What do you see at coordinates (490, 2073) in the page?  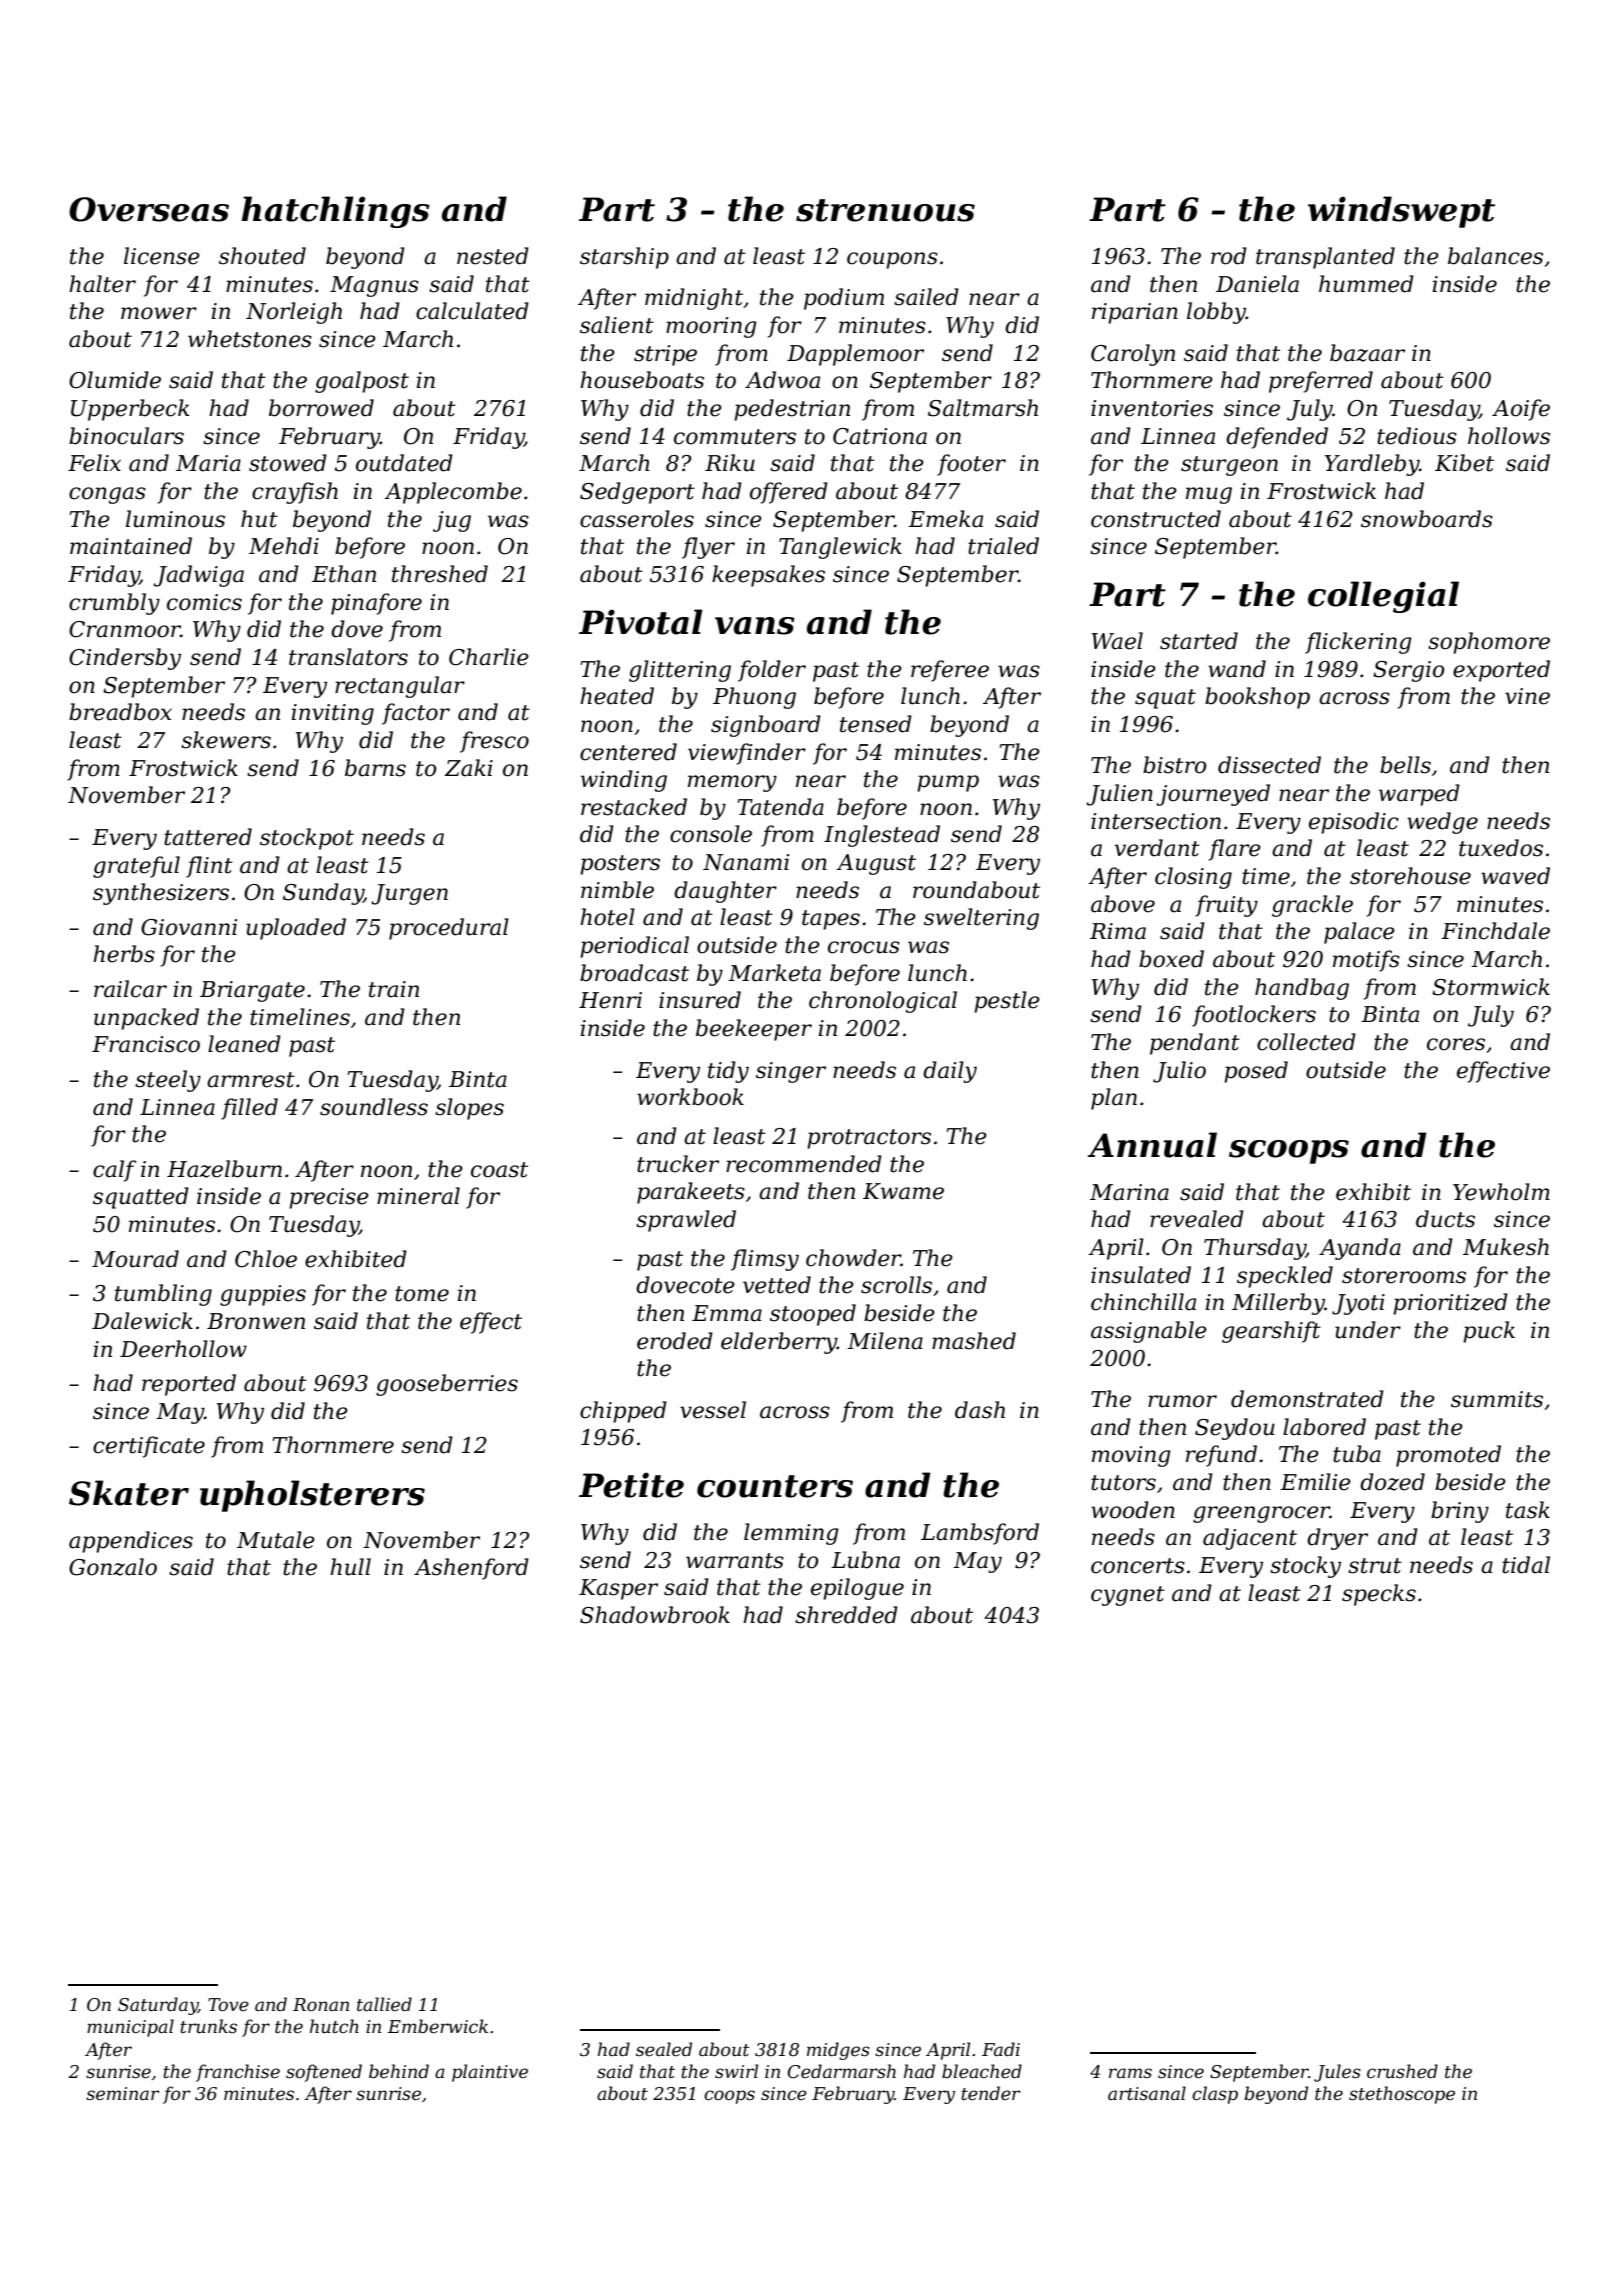 I see `plaintive` at bounding box center [490, 2073].
